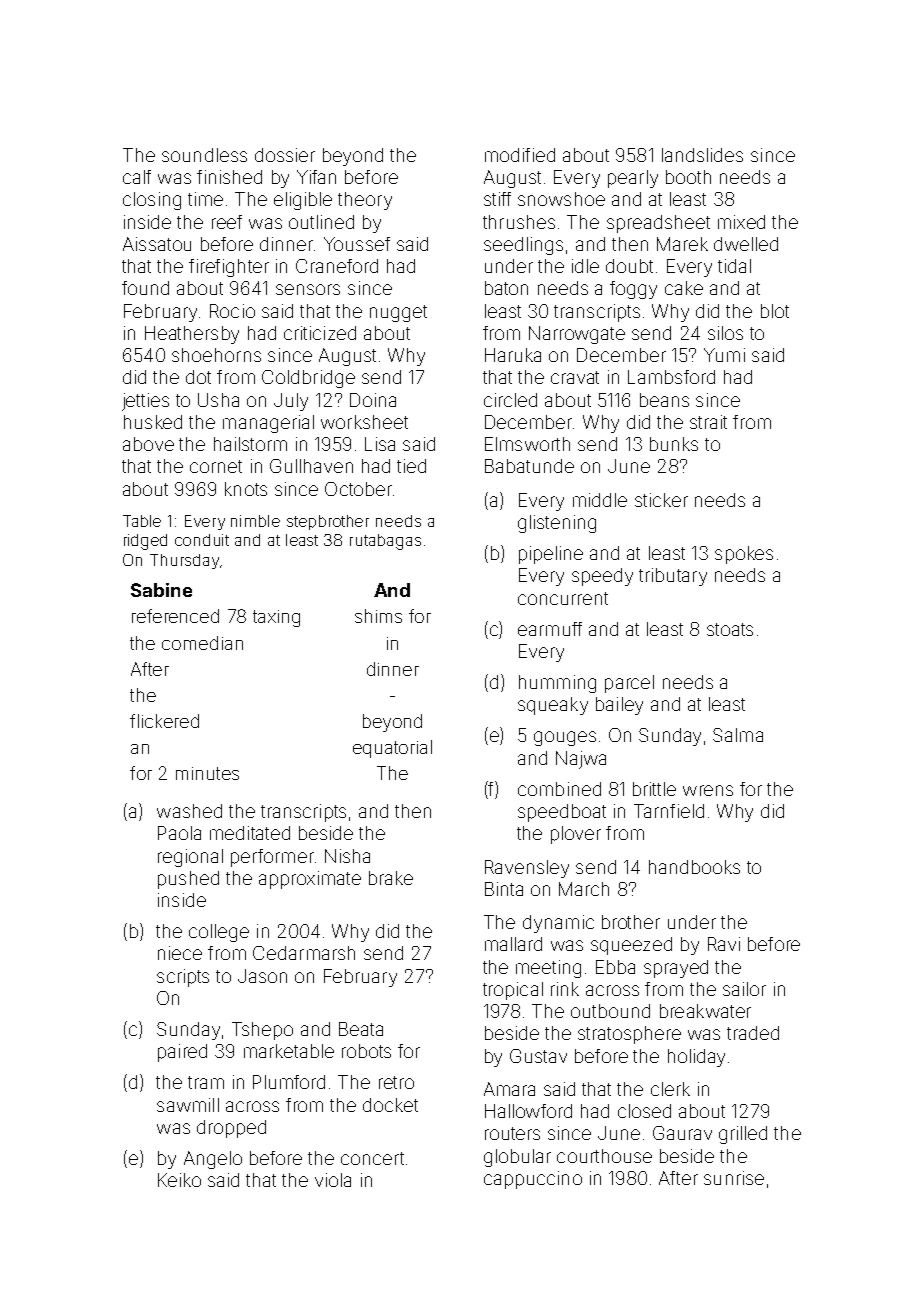 The width and height of the document is (924, 1314). I want to click on baton, so click(506, 288).
